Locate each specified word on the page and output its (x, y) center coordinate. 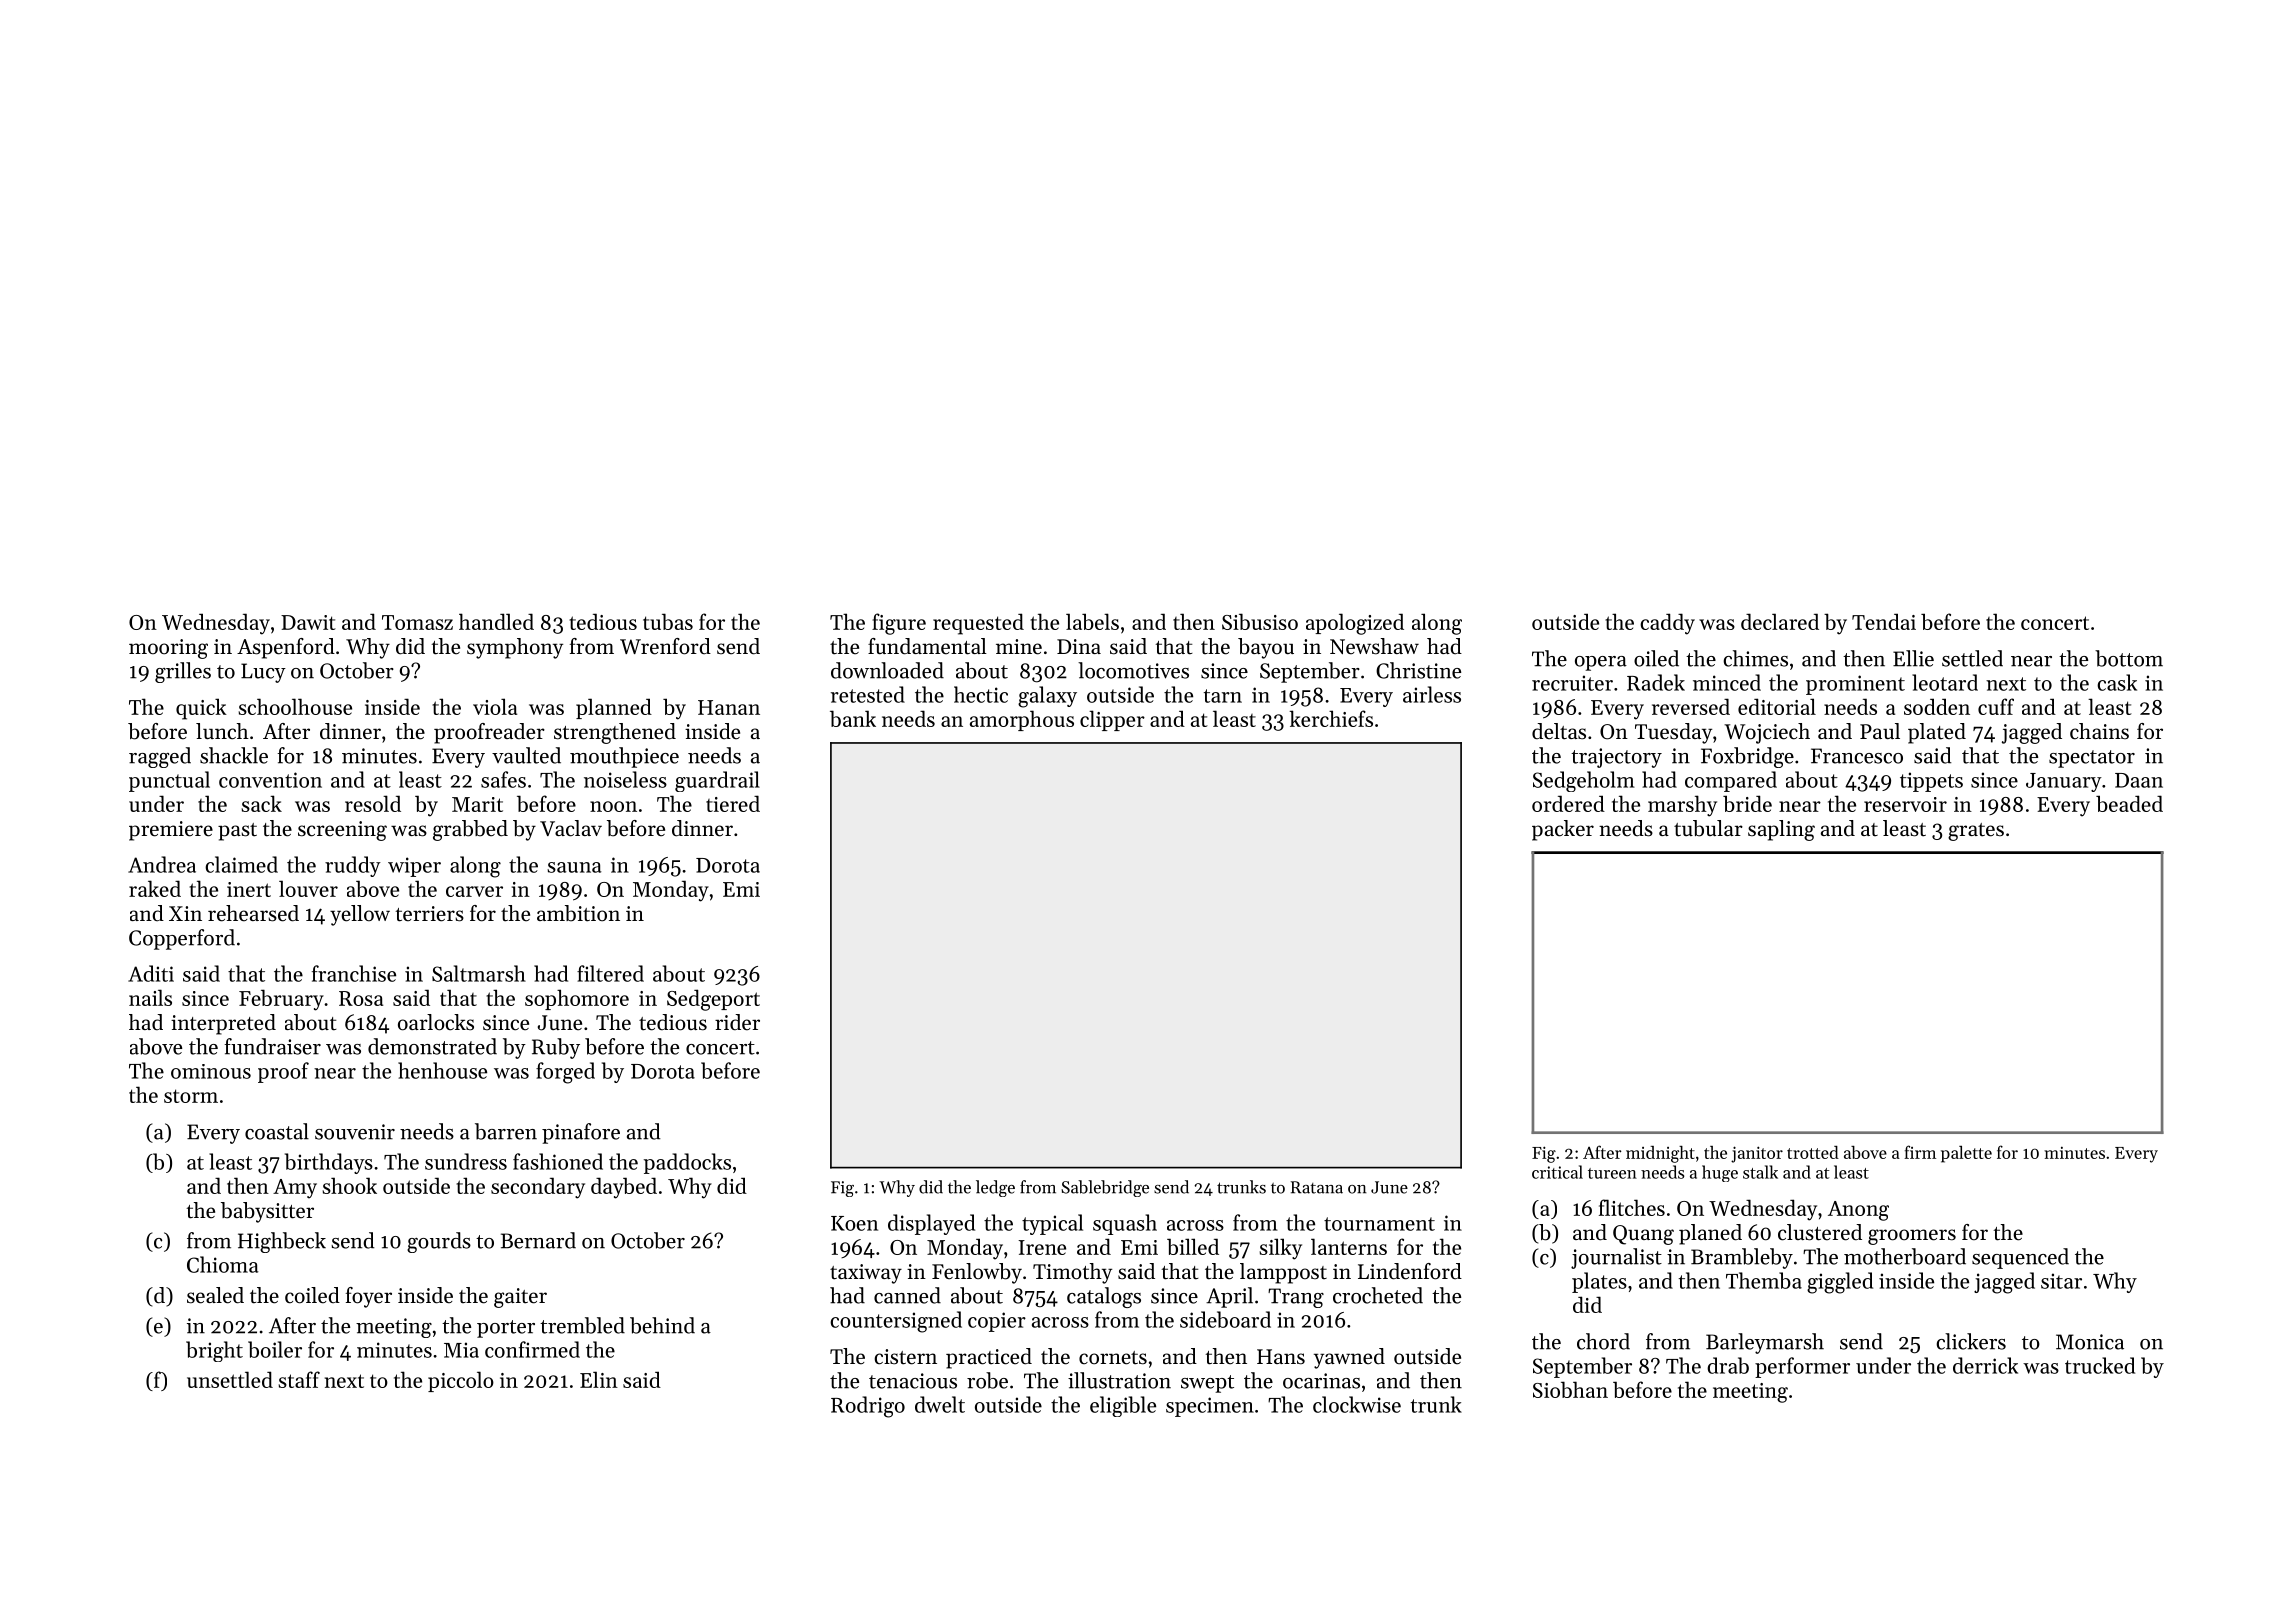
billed (1193, 1246)
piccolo (461, 1381)
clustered (1820, 1232)
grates (1976, 832)
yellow (360, 915)
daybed (624, 1188)
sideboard (1225, 1319)
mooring (168, 649)
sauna (574, 867)
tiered (733, 803)
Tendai (1884, 621)
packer (1563, 830)
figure (899, 624)
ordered (1568, 803)
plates (1599, 1282)
